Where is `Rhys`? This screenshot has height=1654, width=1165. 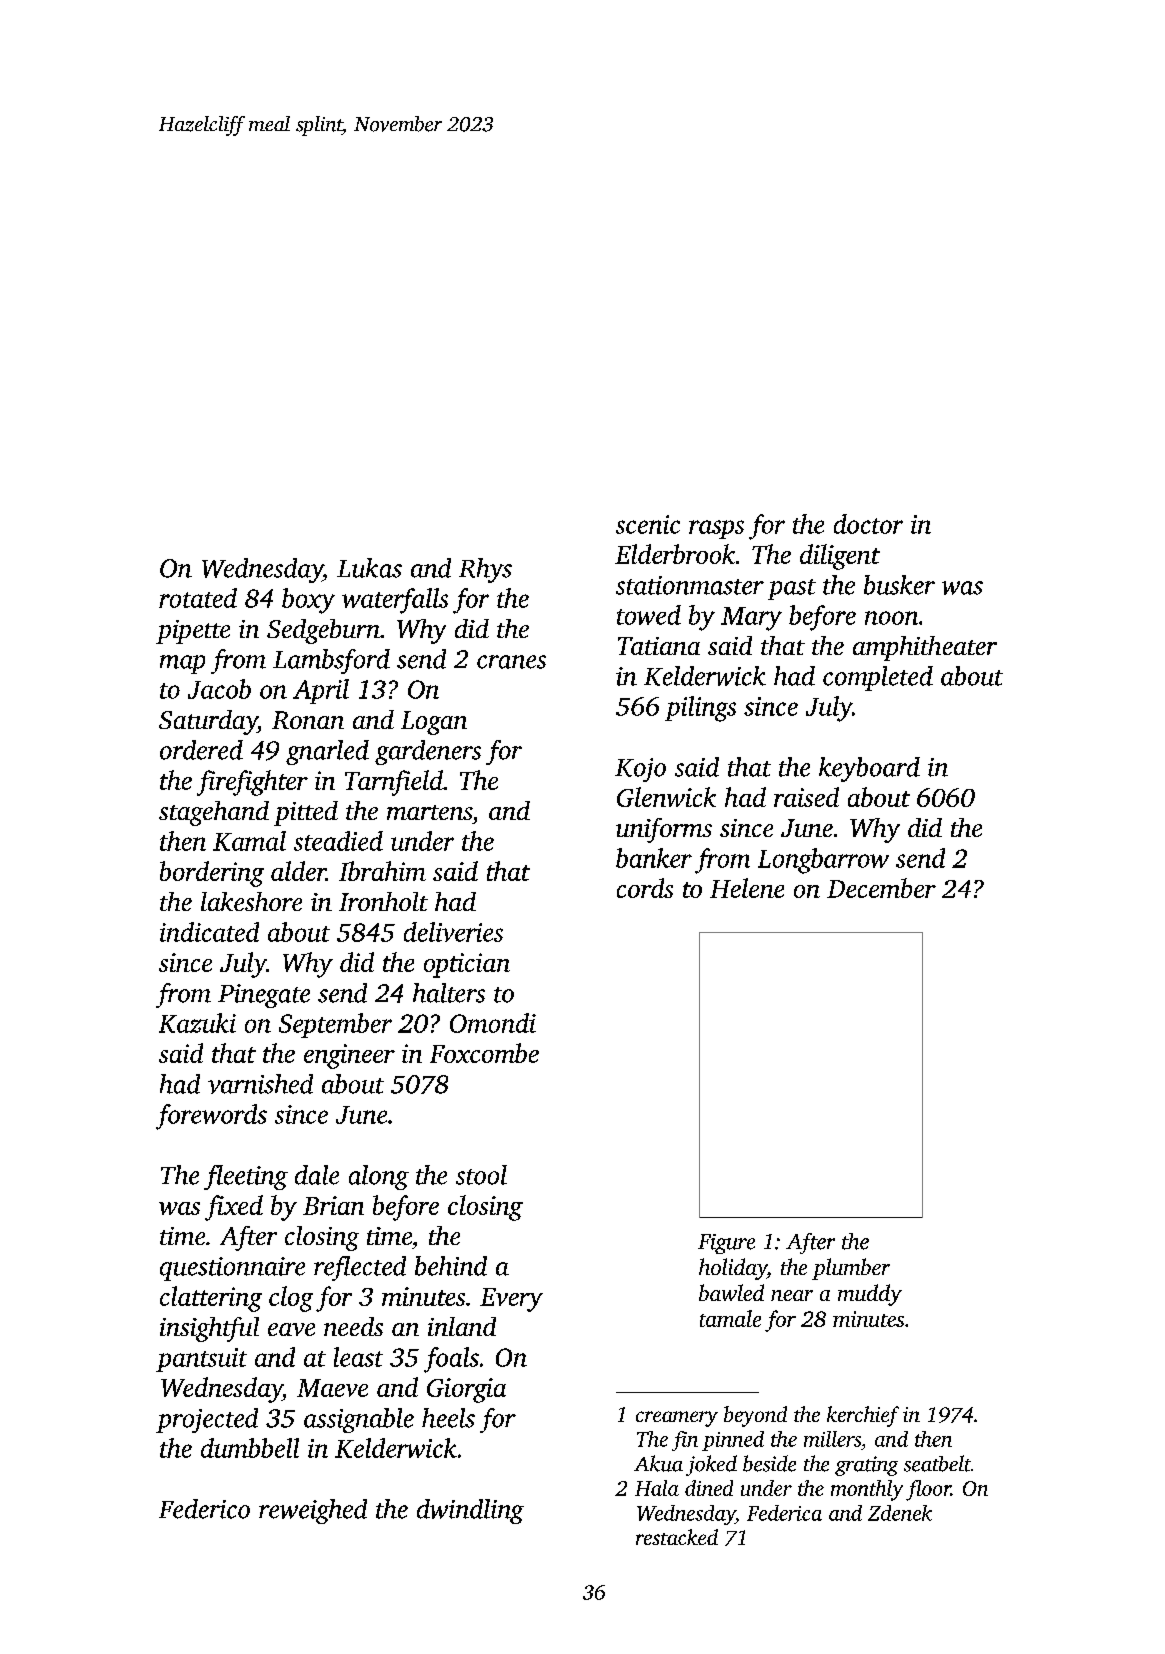
Rhys is located at coordinates (485, 570).
